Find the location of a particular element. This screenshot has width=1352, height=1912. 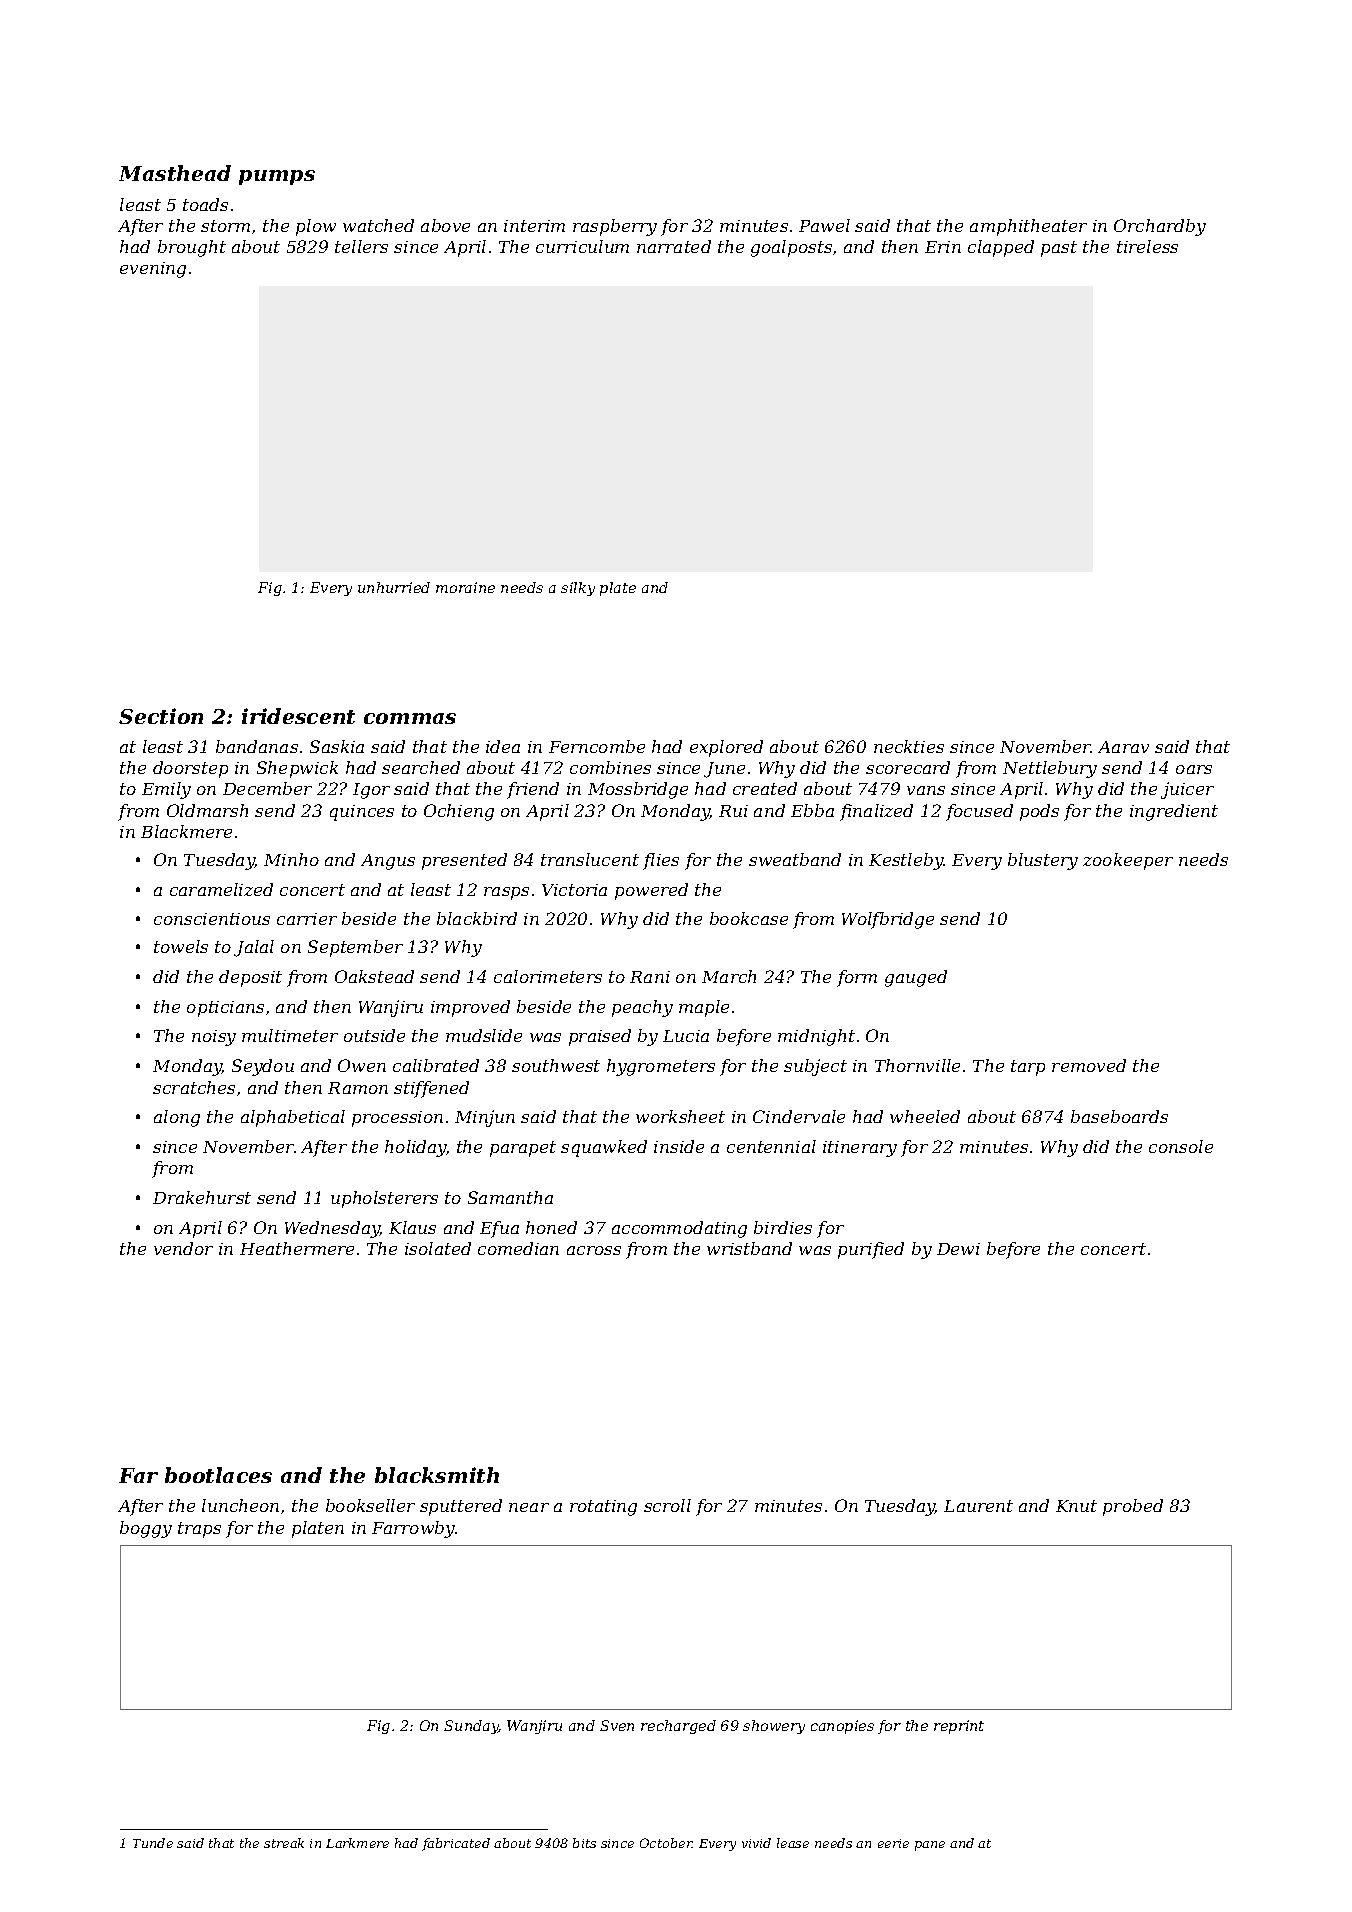

rotating is located at coordinates (603, 1508).
